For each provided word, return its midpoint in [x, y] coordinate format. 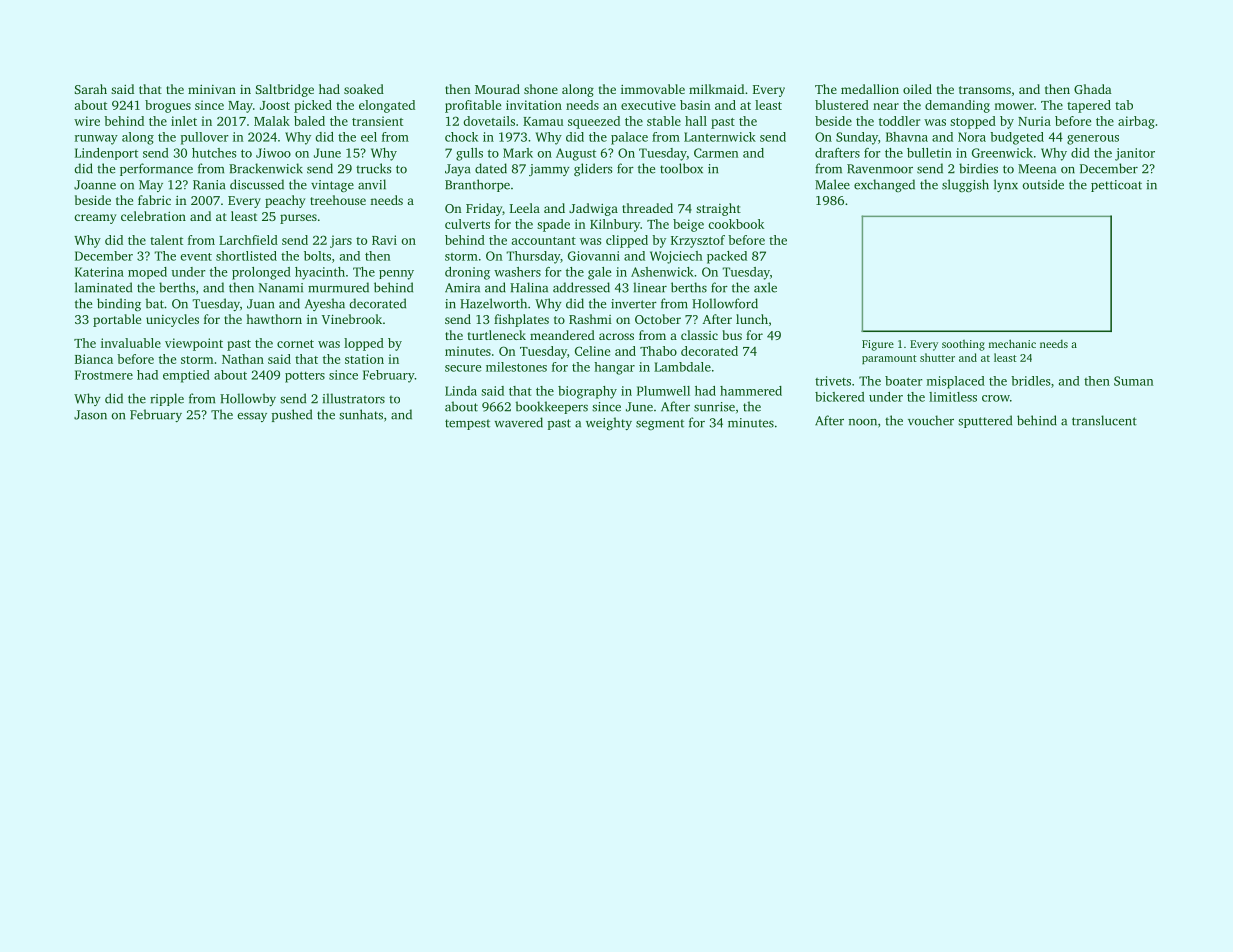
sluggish [965, 186]
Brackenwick [266, 168]
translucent [1104, 420]
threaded [647, 208]
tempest [467, 424]
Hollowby [248, 399]
